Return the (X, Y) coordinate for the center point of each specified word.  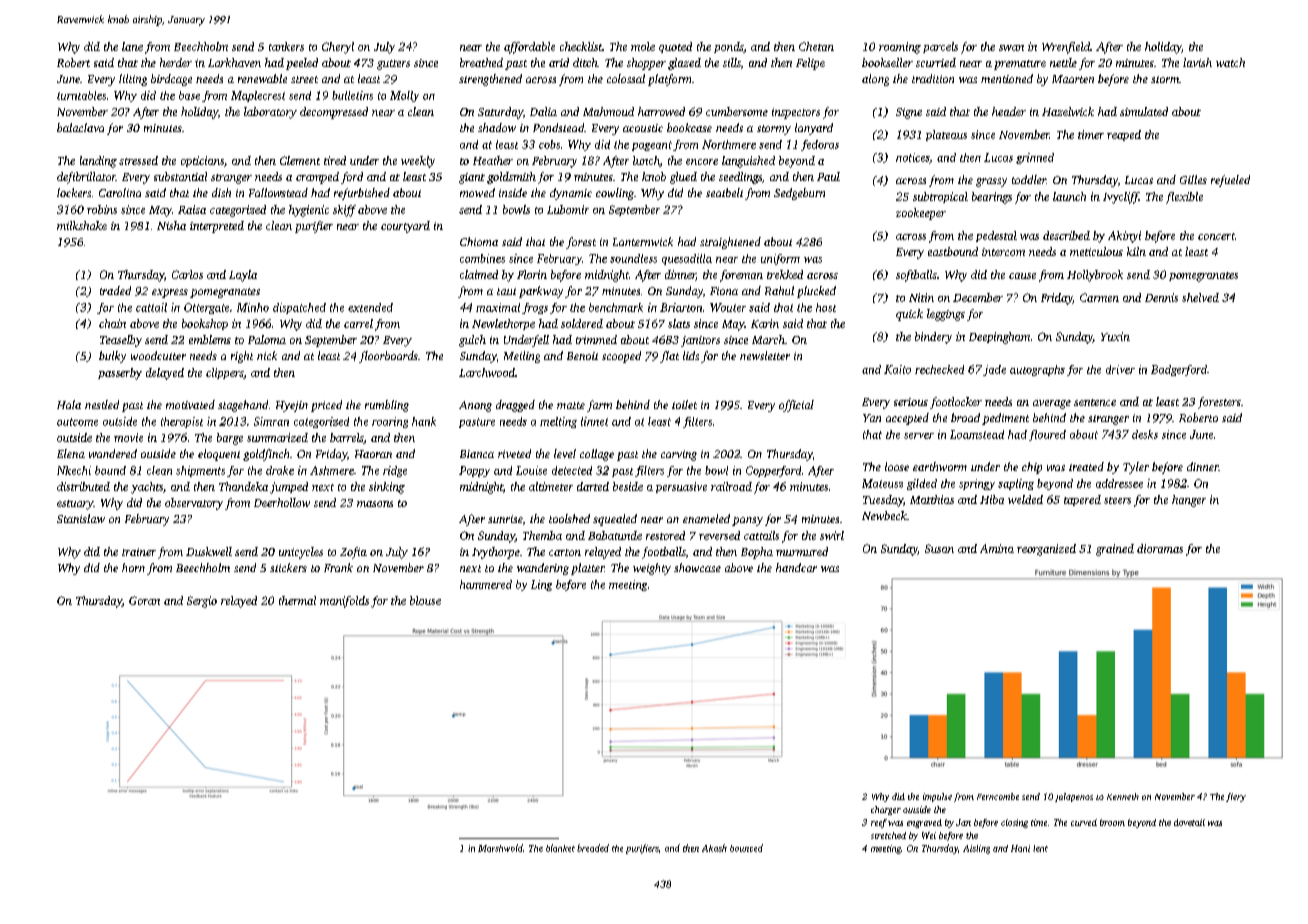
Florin (532, 274)
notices (913, 158)
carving (679, 455)
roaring (390, 422)
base (189, 95)
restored (665, 535)
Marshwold (500, 848)
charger (886, 810)
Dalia (543, 111)
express (170, 293)
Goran (144, 600)
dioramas (1160, 548)
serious (911, 402)
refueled (1230, 181)
